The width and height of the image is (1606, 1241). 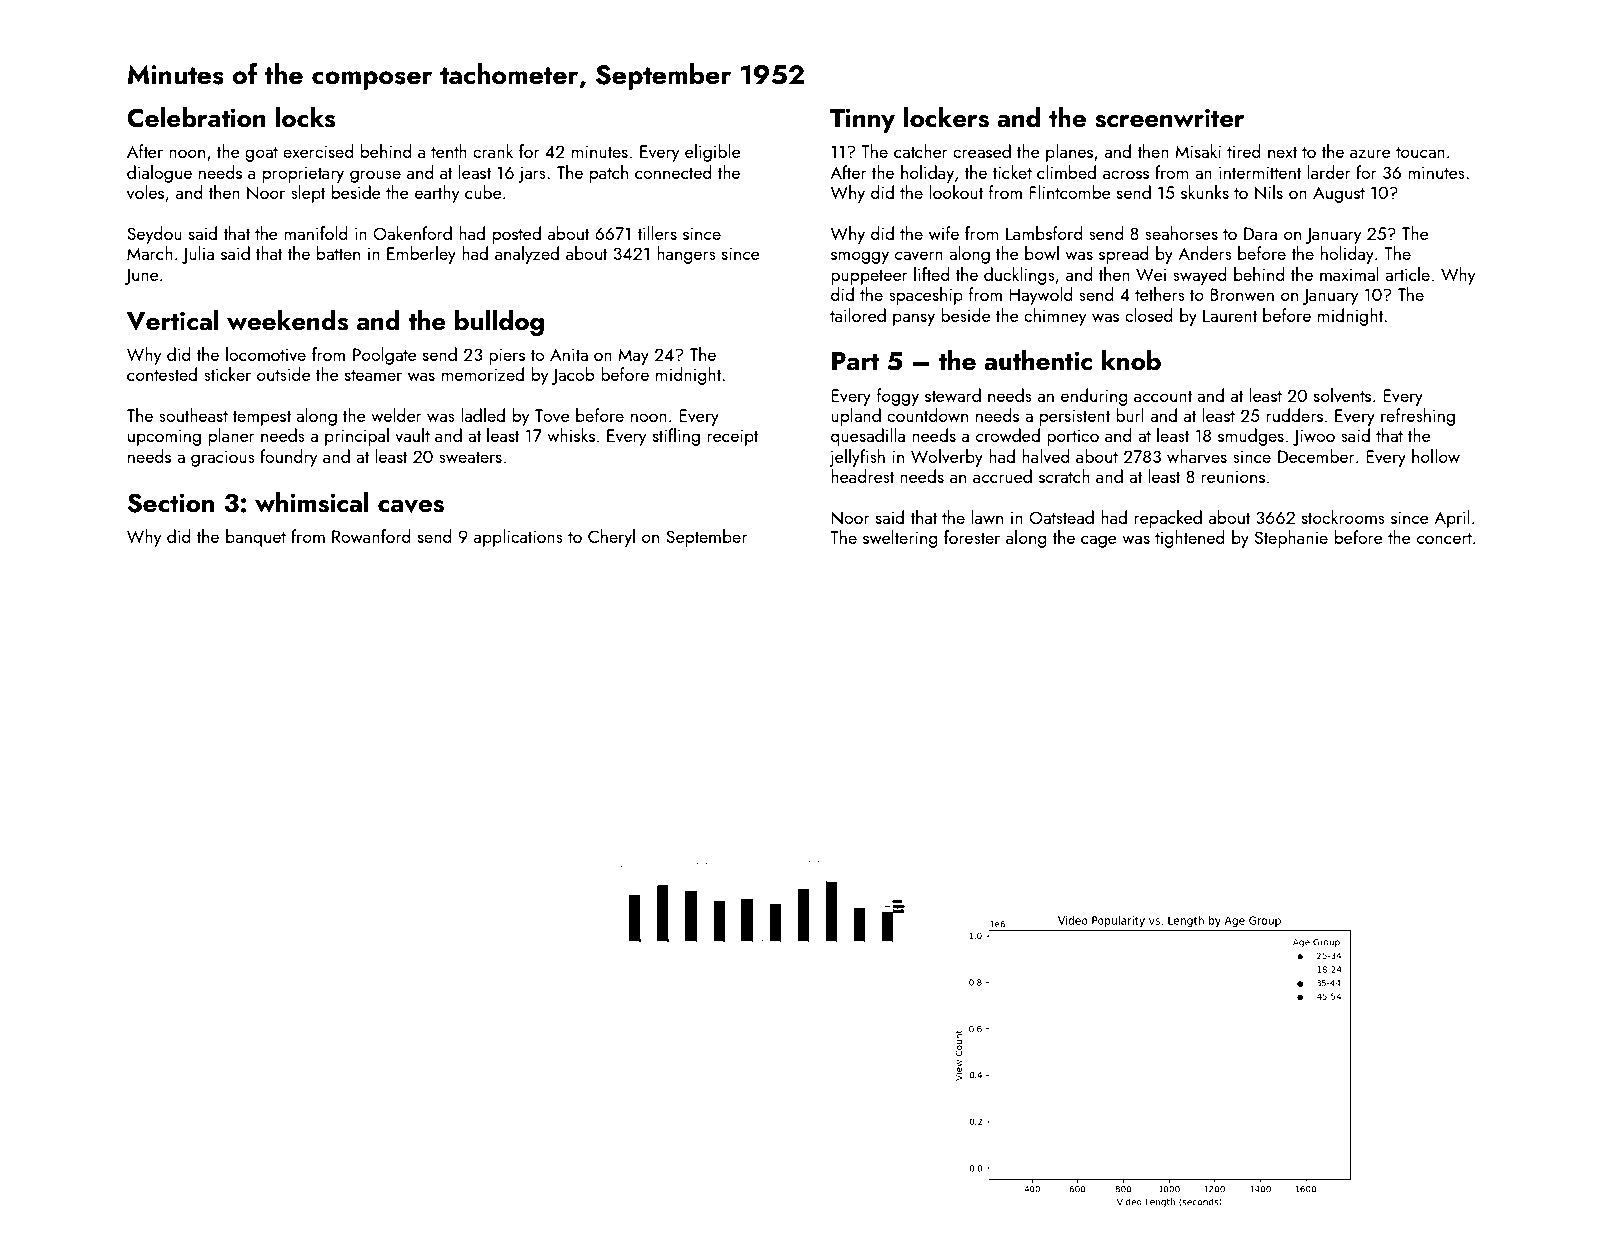 What do you see at coordinates (1198, 151) in the image?
I see `Misaki` at bounding box center [1198, 151].
